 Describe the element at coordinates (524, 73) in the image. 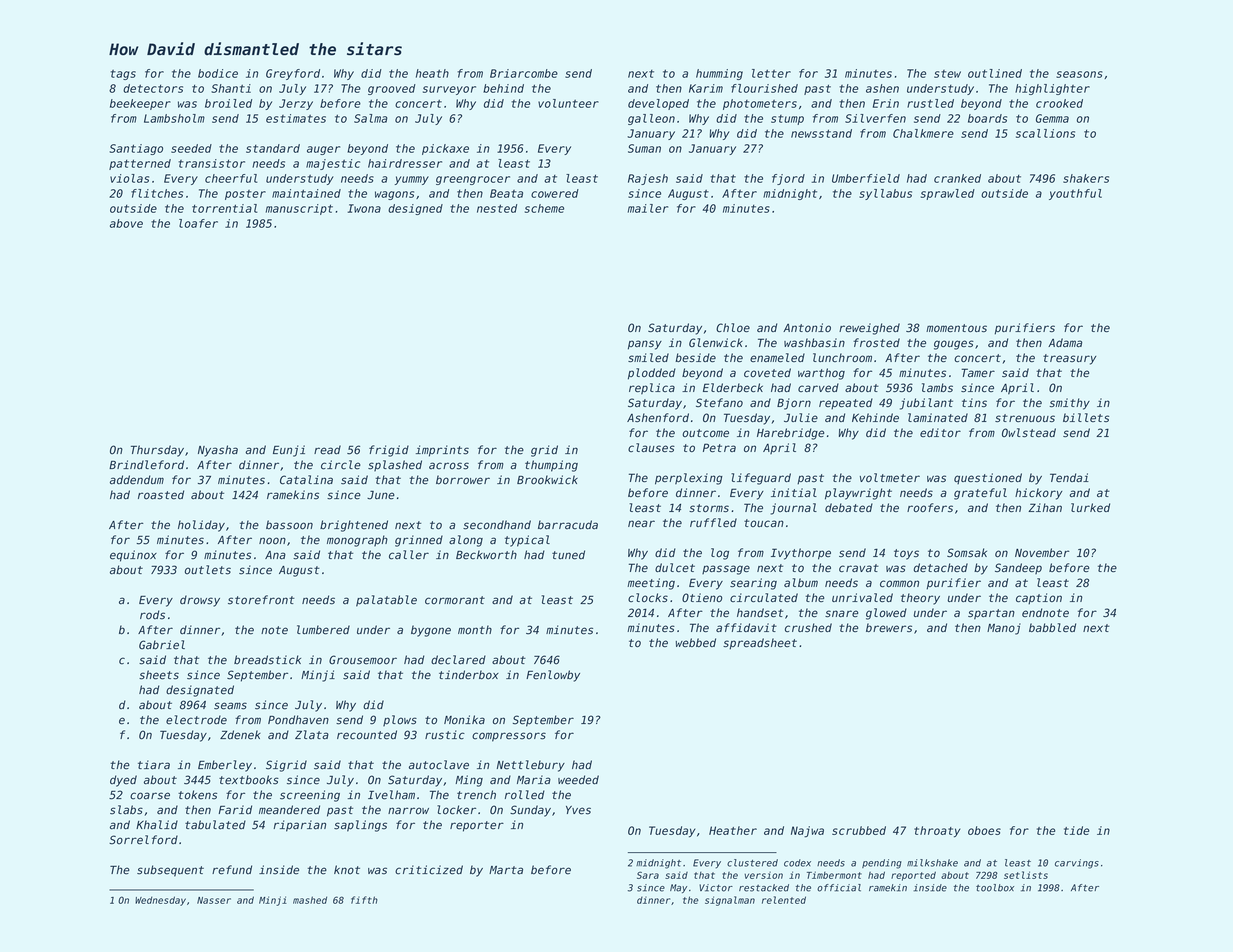

I see `Briarcombe` at that location.
